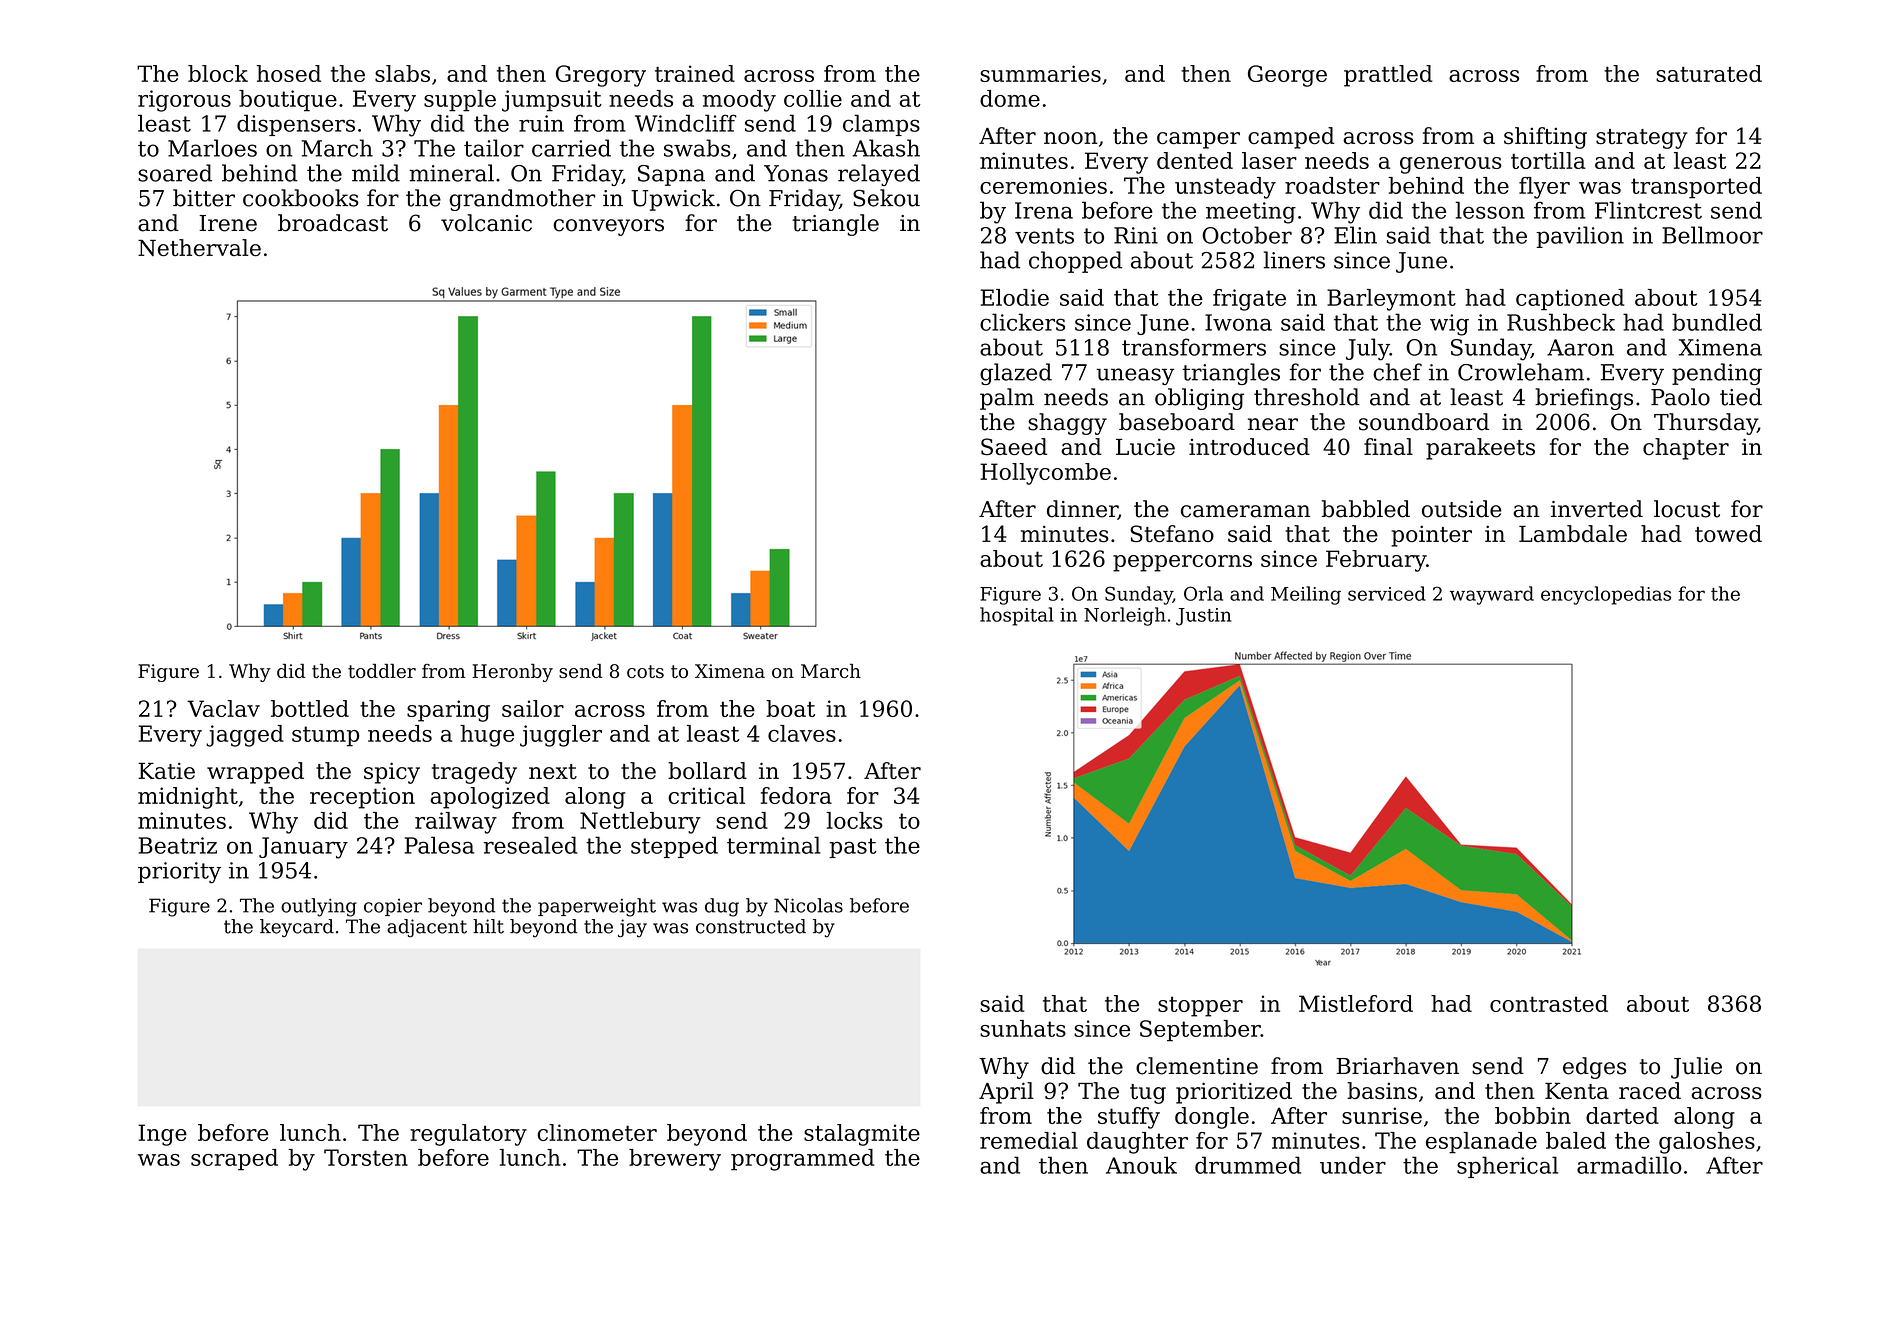  What do you see at coordinates (1606, 595) in the screenshot?
I see `encyclopedias` at bounding box center [1606, 595].
